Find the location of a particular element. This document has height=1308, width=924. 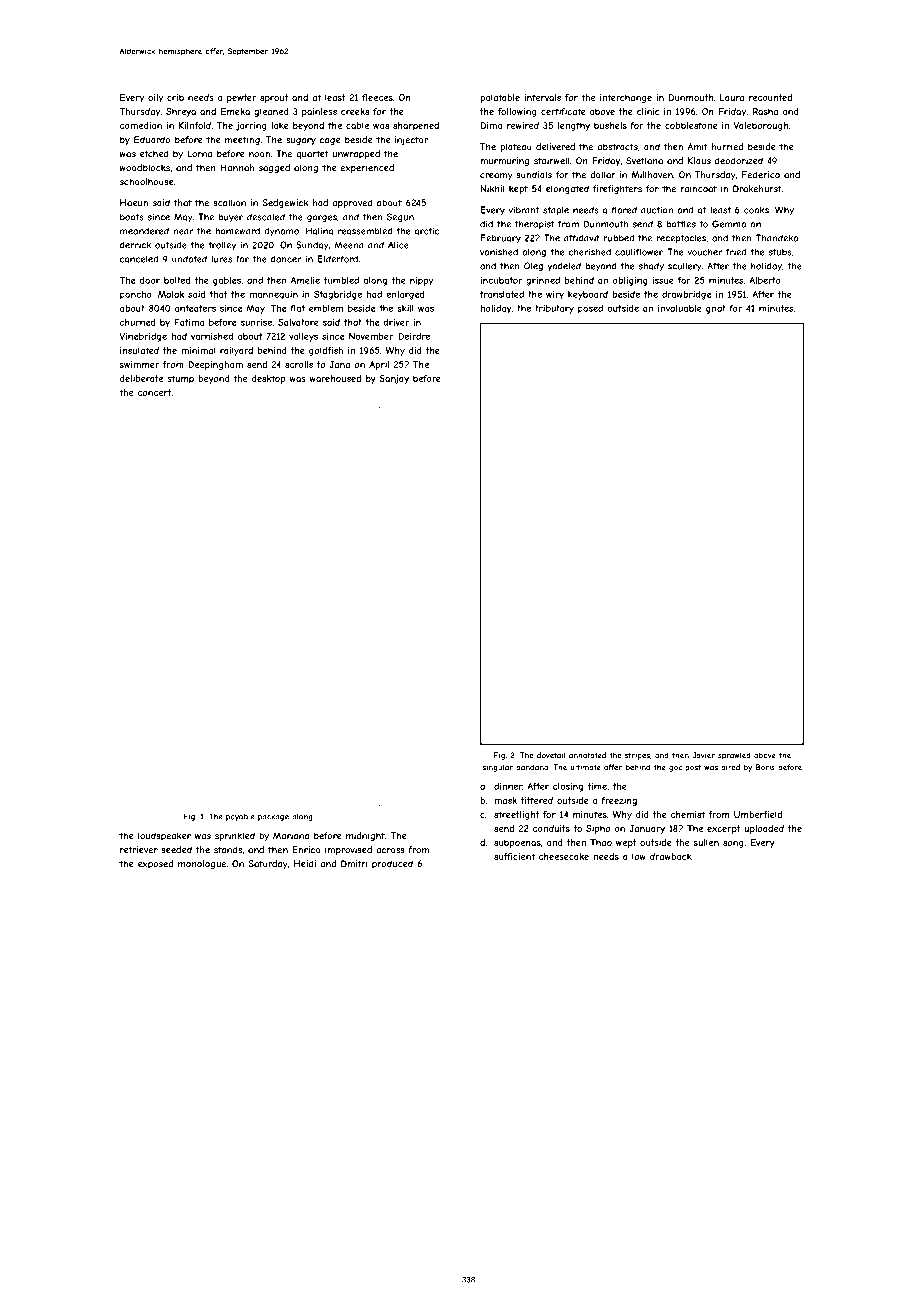

Alice is located at coordinates (398, 245).
